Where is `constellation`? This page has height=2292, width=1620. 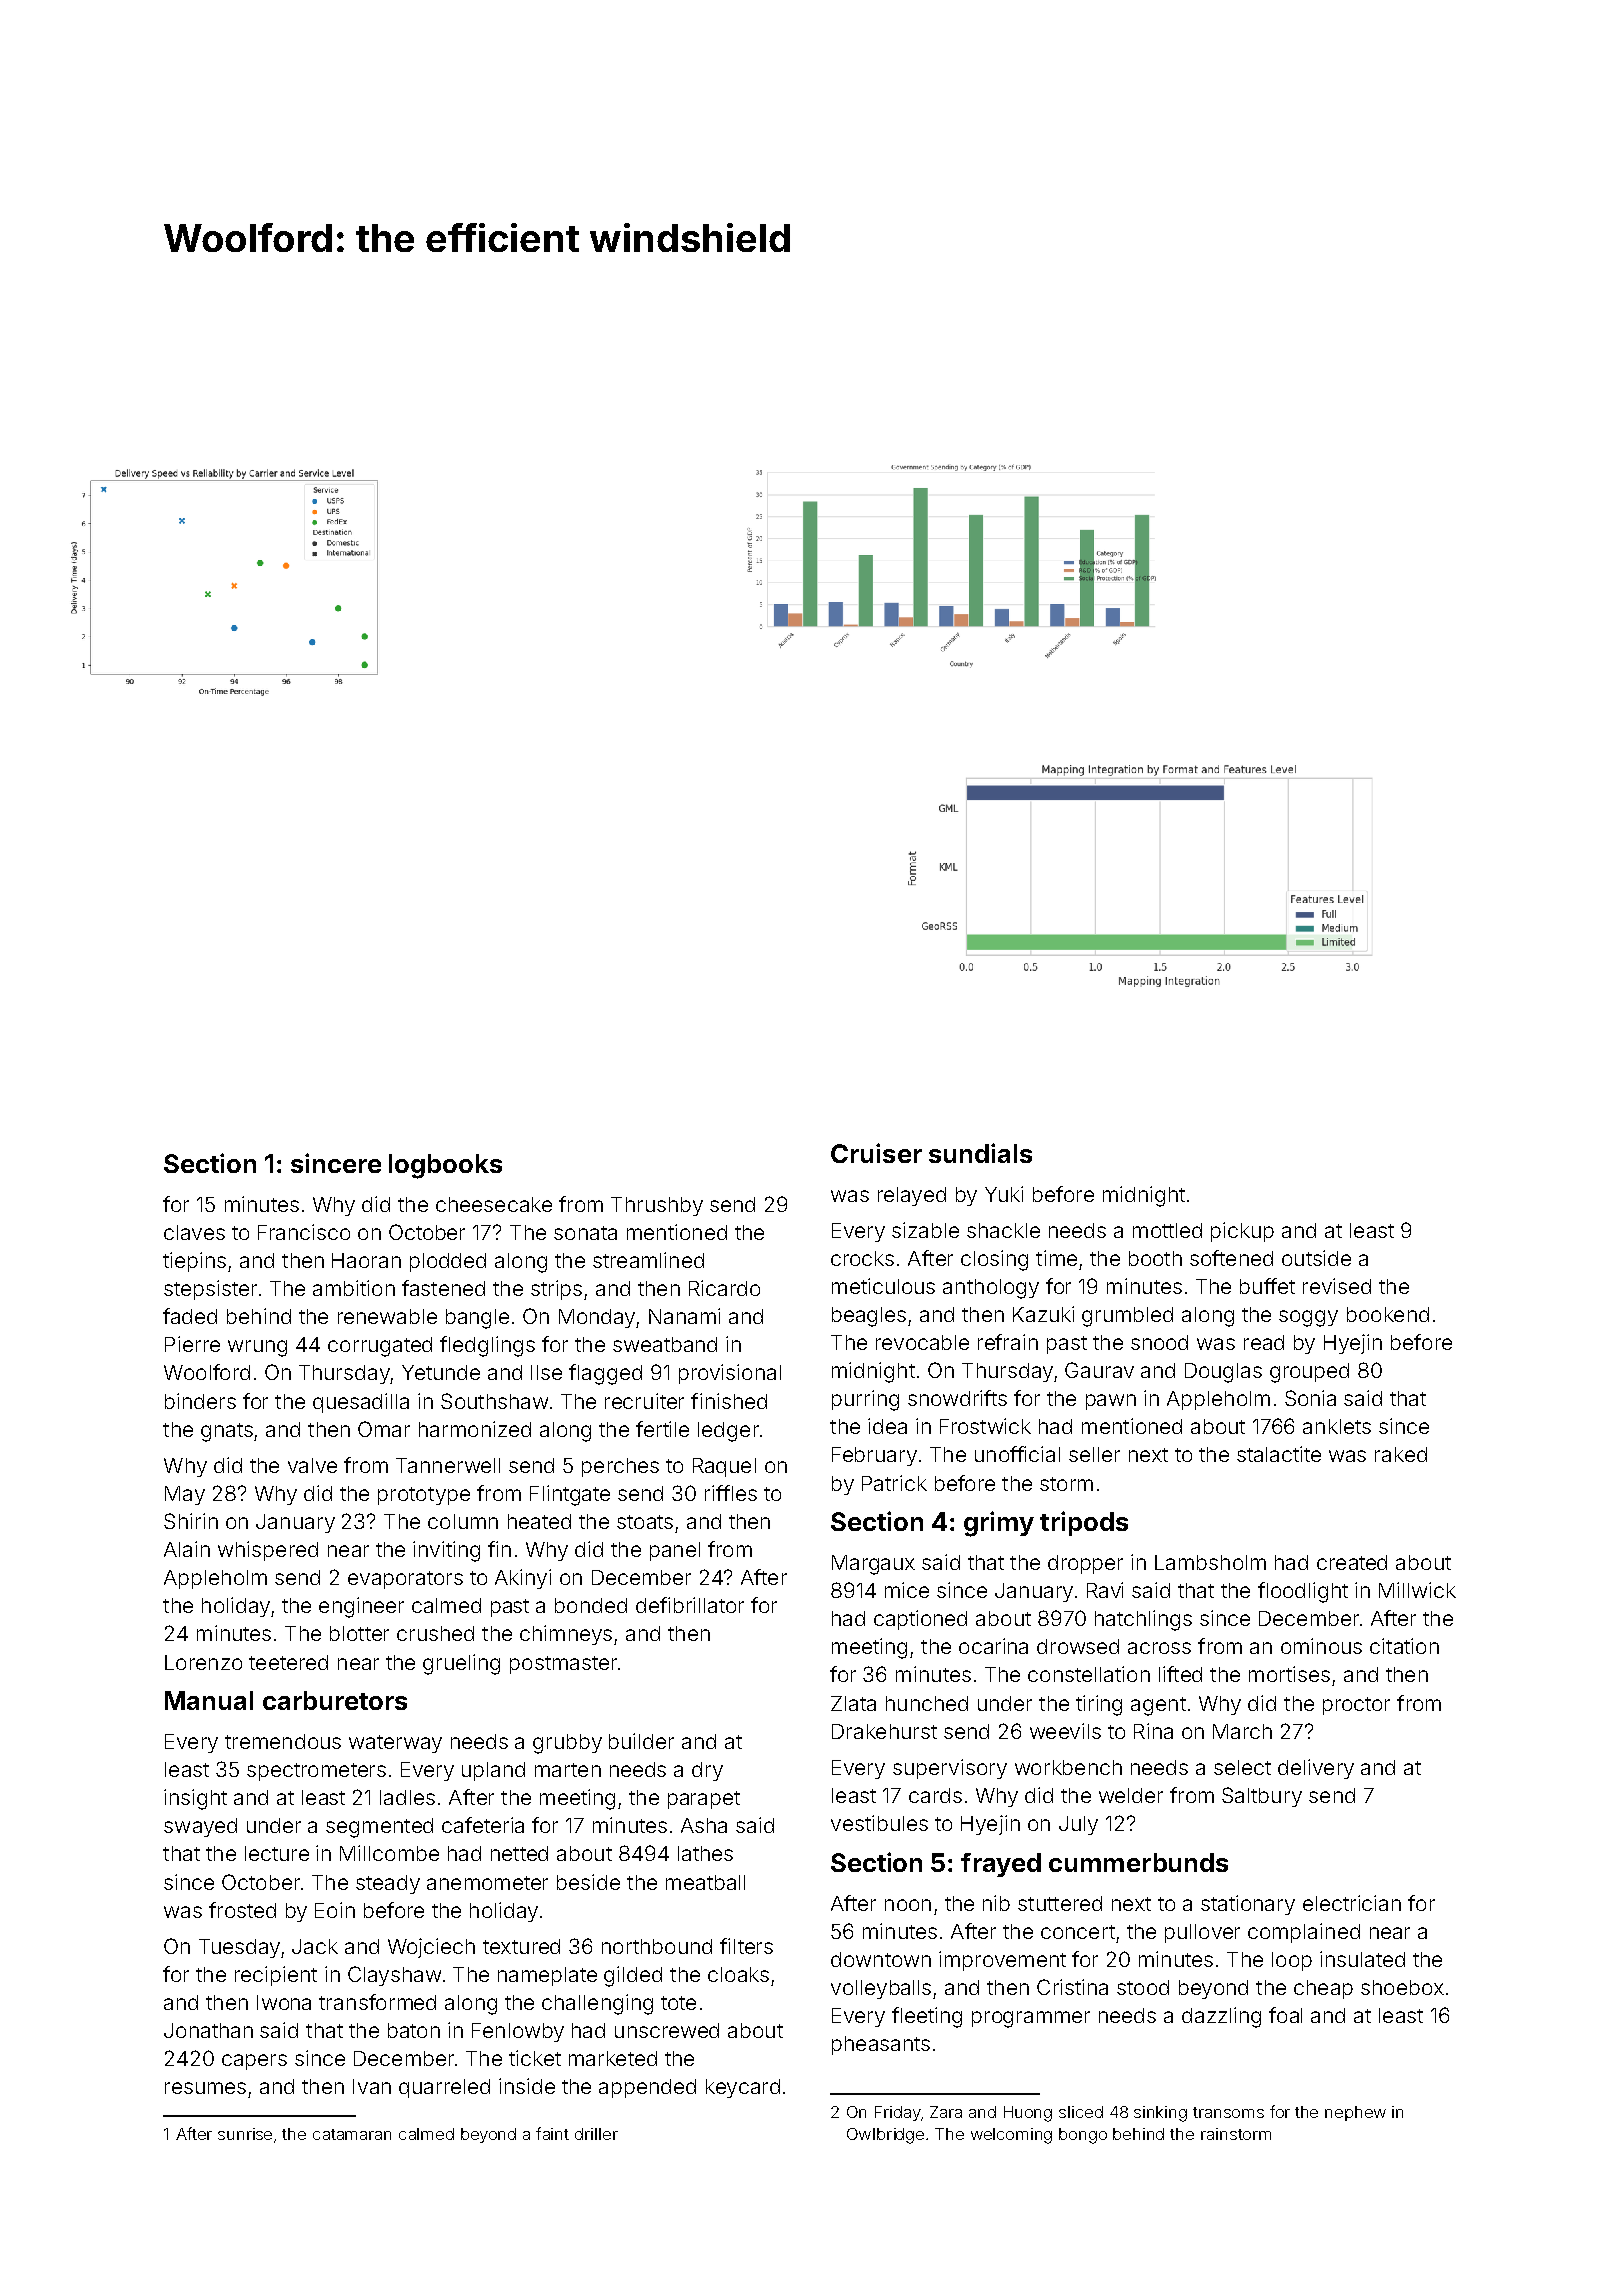 constellation is located at coordinates (1089, 1674).
